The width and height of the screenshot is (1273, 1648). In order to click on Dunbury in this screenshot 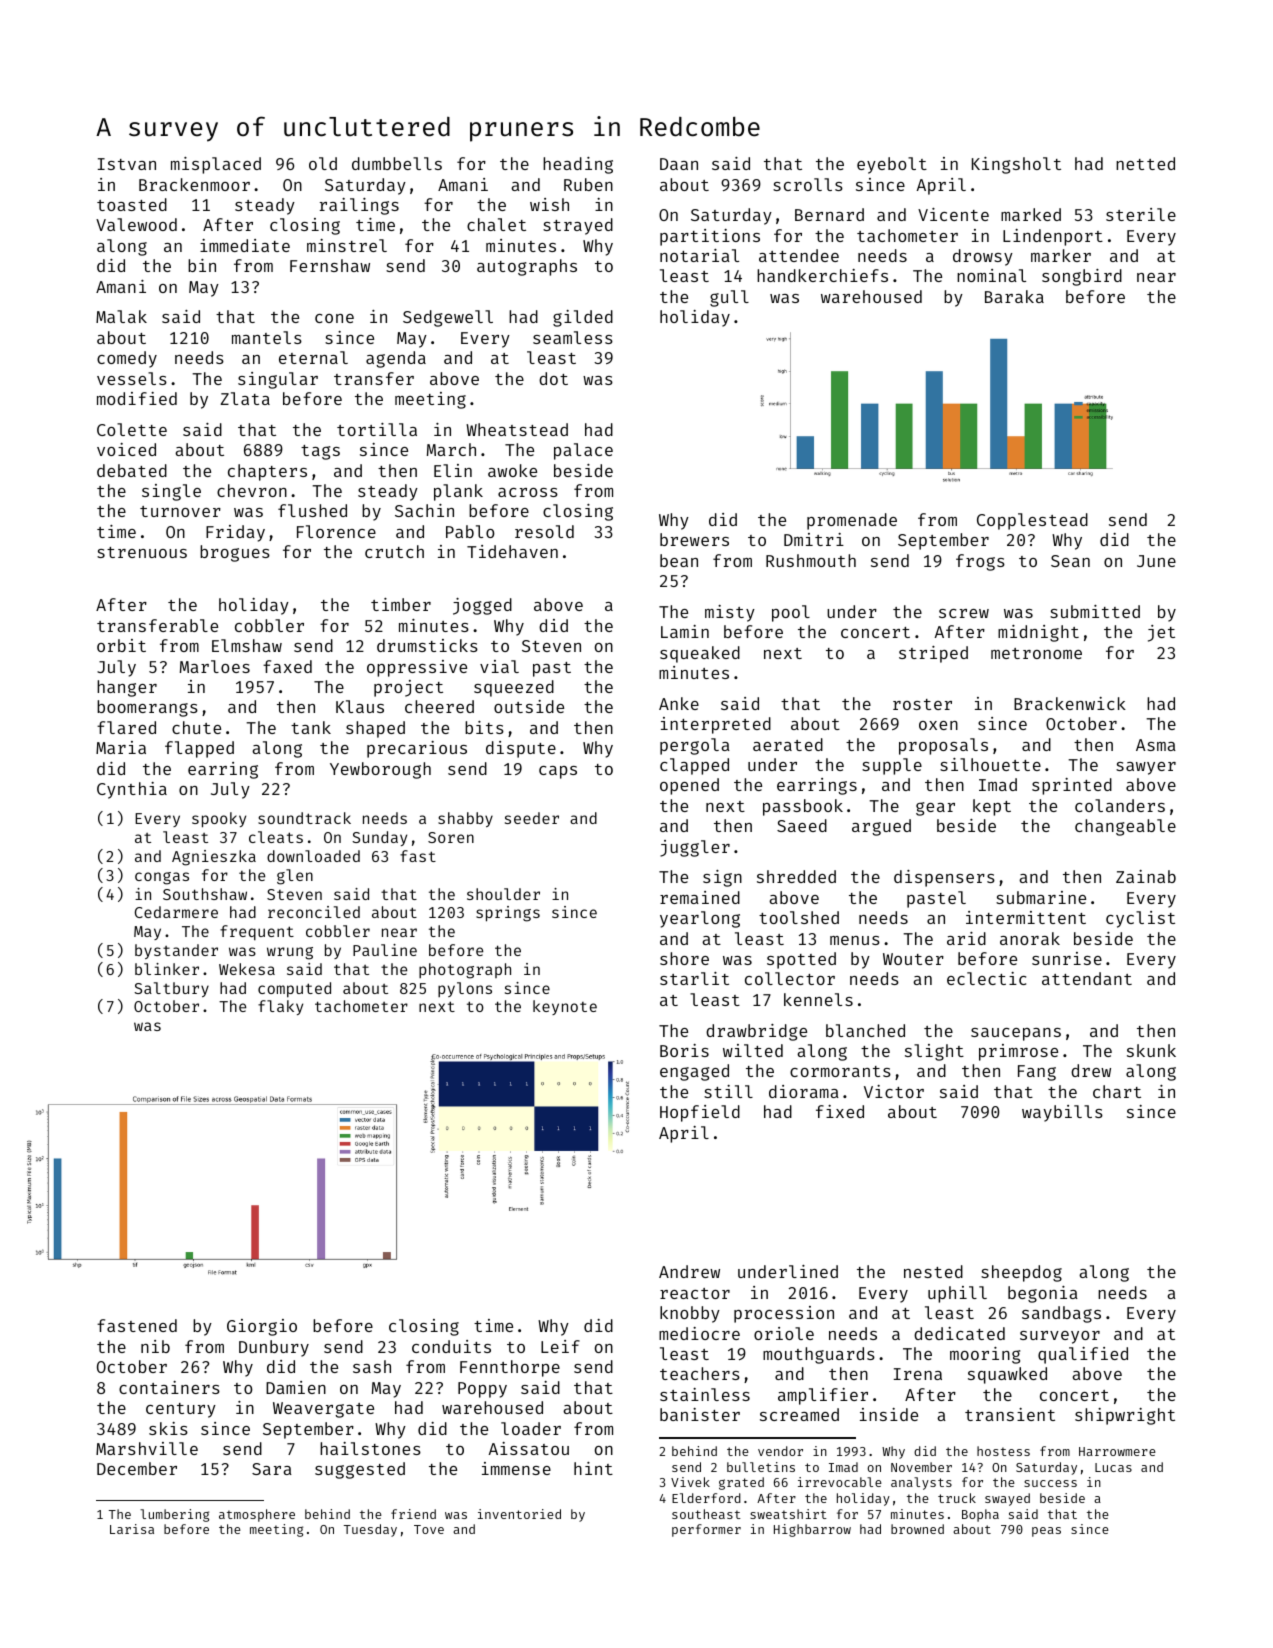, I will do `click(274, 1348)`.
